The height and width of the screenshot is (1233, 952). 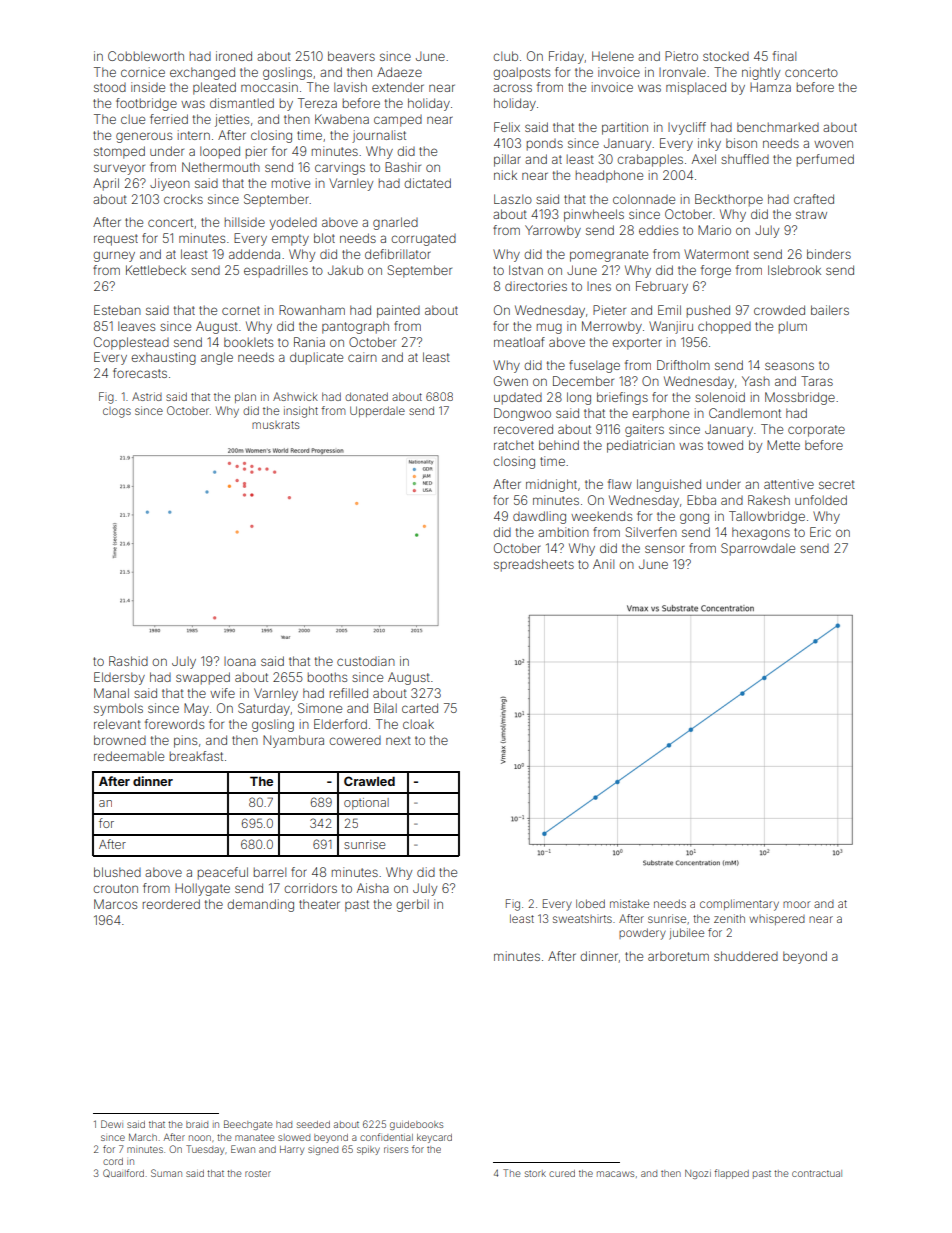 What do you see at coordinates (518, 399) in the screenshot?
I see `updated` at bounding box center [518, 399].
